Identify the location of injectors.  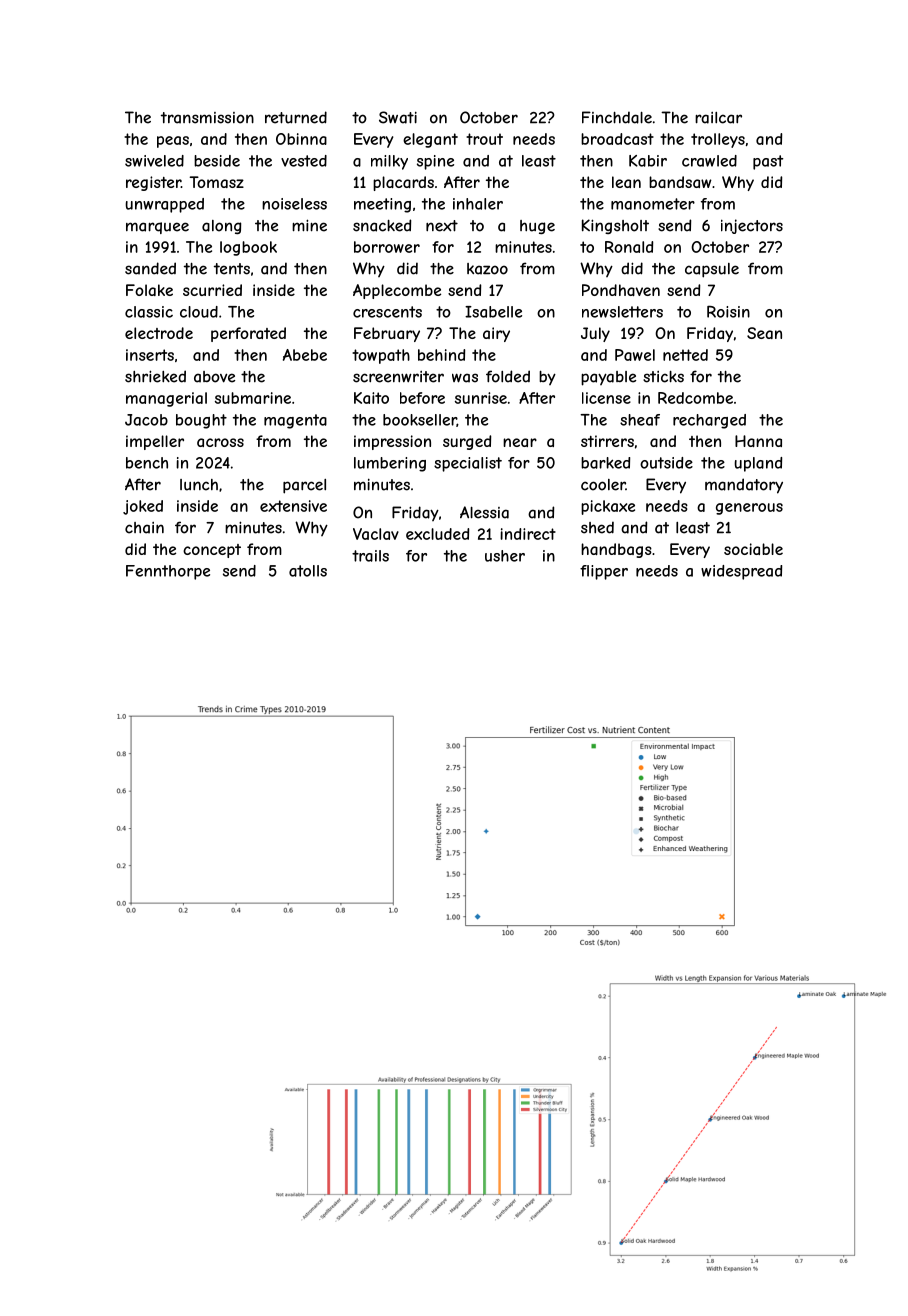
(752, 226).
